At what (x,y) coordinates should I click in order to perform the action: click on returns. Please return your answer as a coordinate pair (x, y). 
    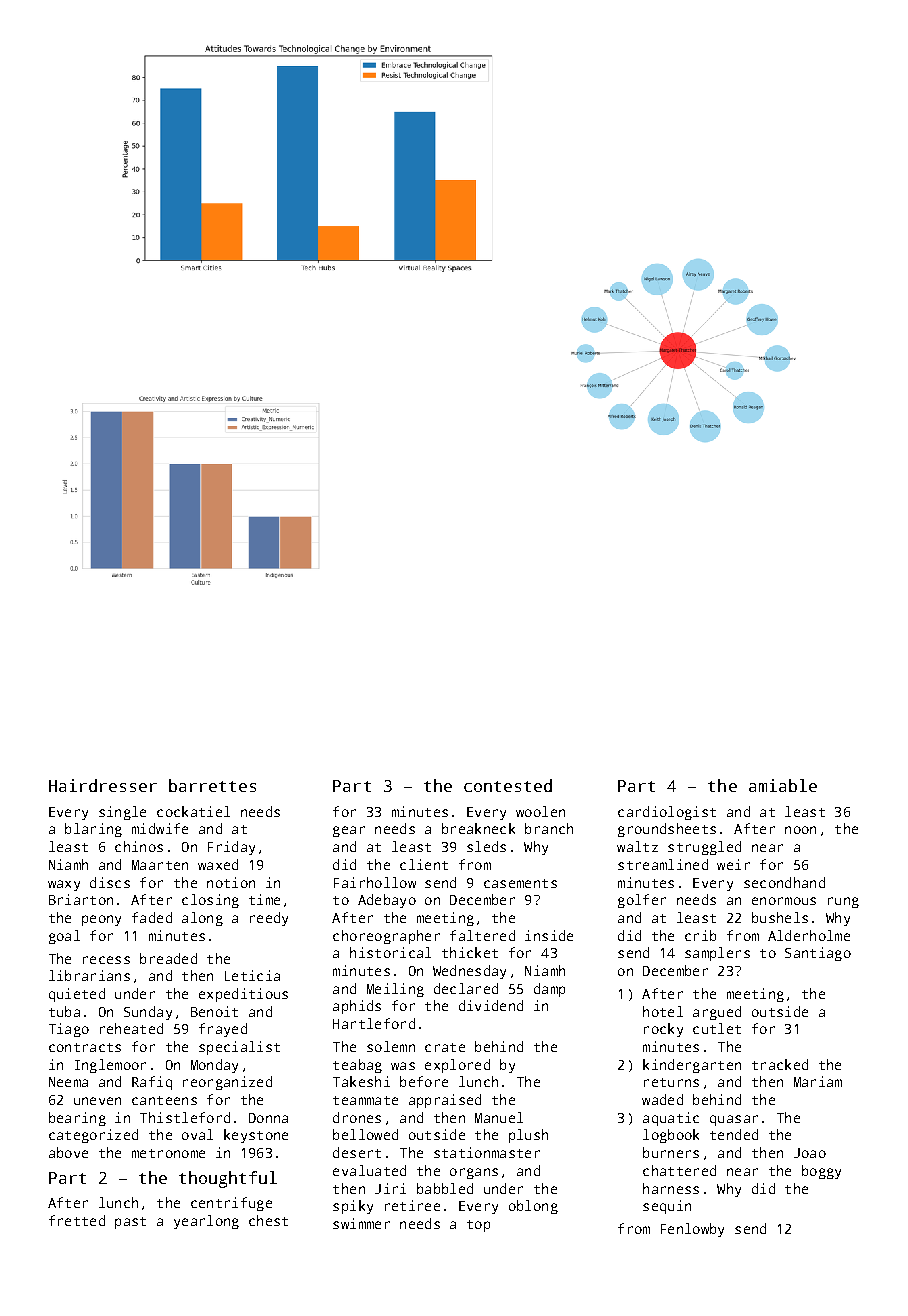
    Looking at the image, I should click on (671, 1082).
